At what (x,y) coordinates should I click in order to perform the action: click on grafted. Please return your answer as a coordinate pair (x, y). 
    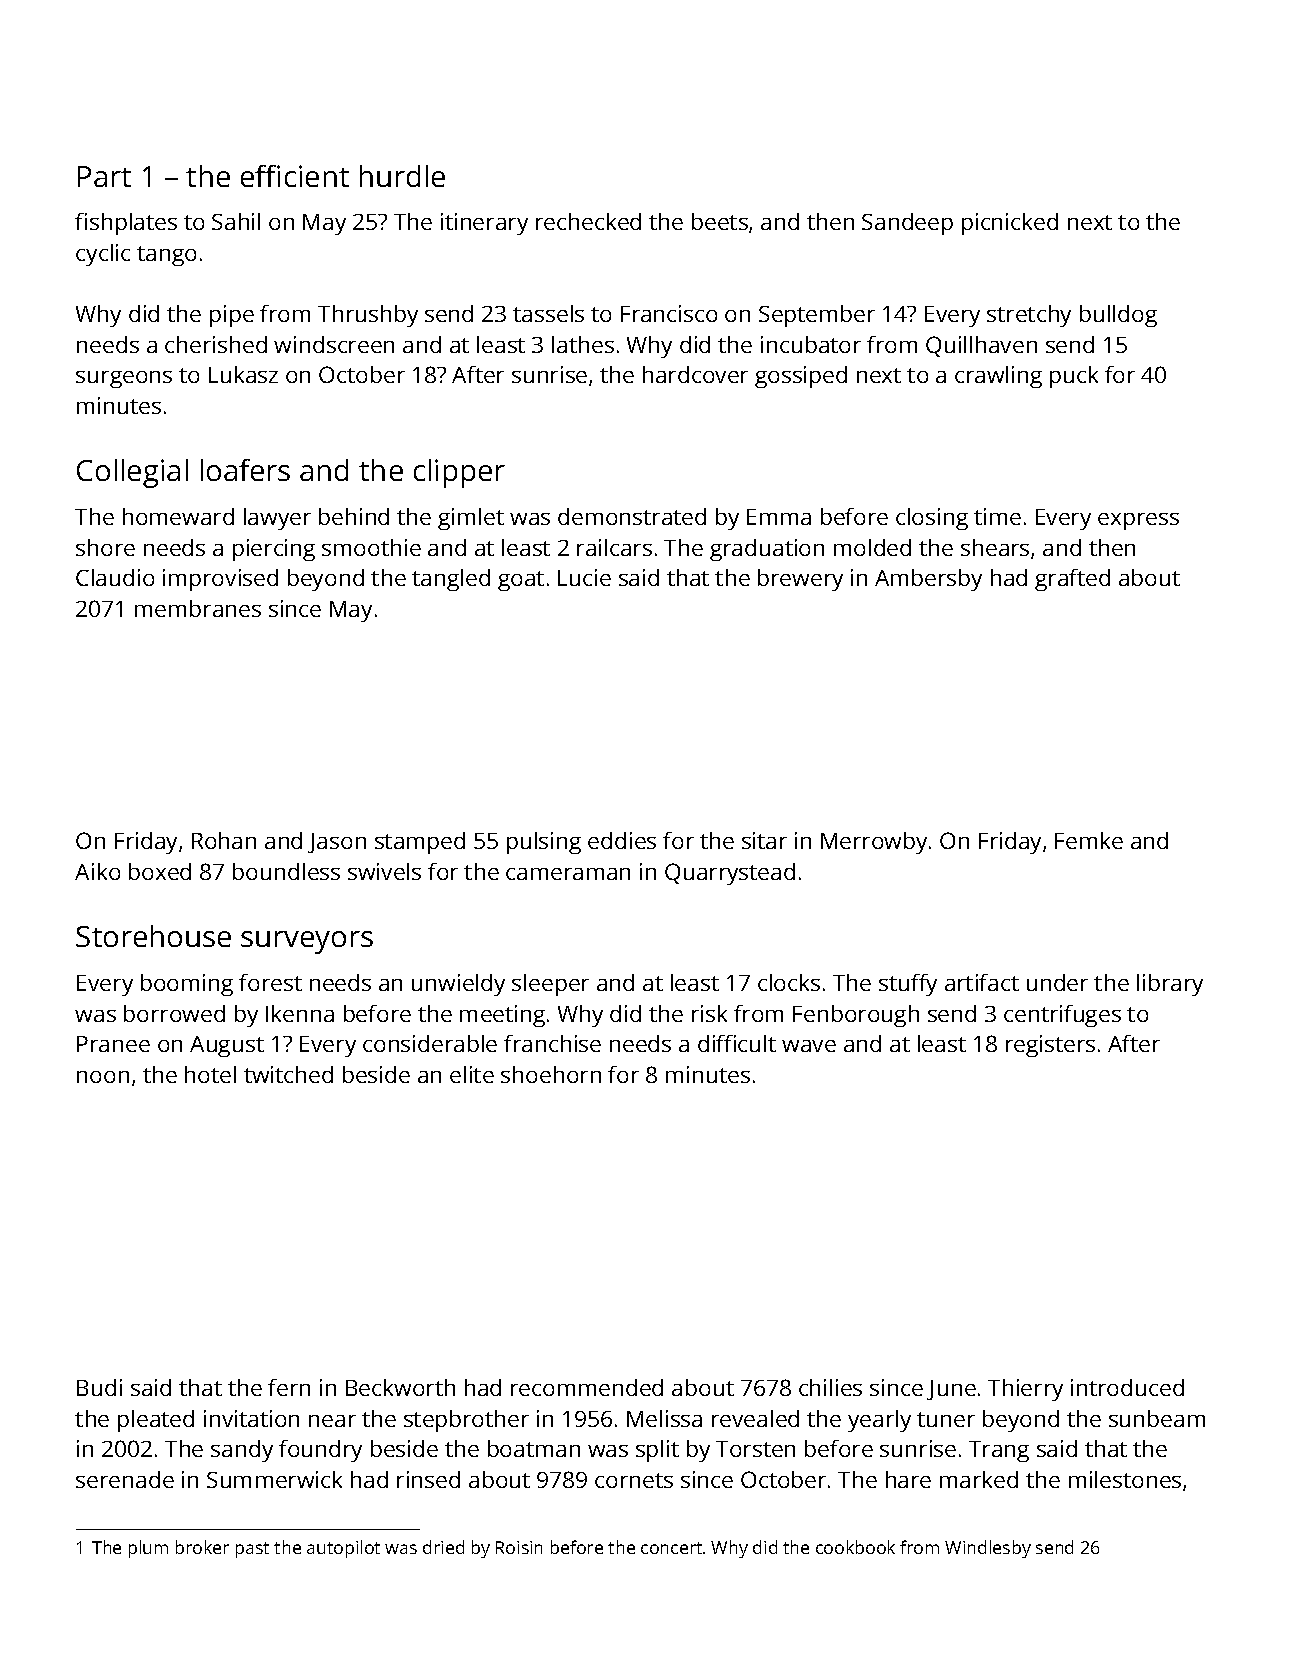
    Looking at the image, I should click on (1072, 580).
